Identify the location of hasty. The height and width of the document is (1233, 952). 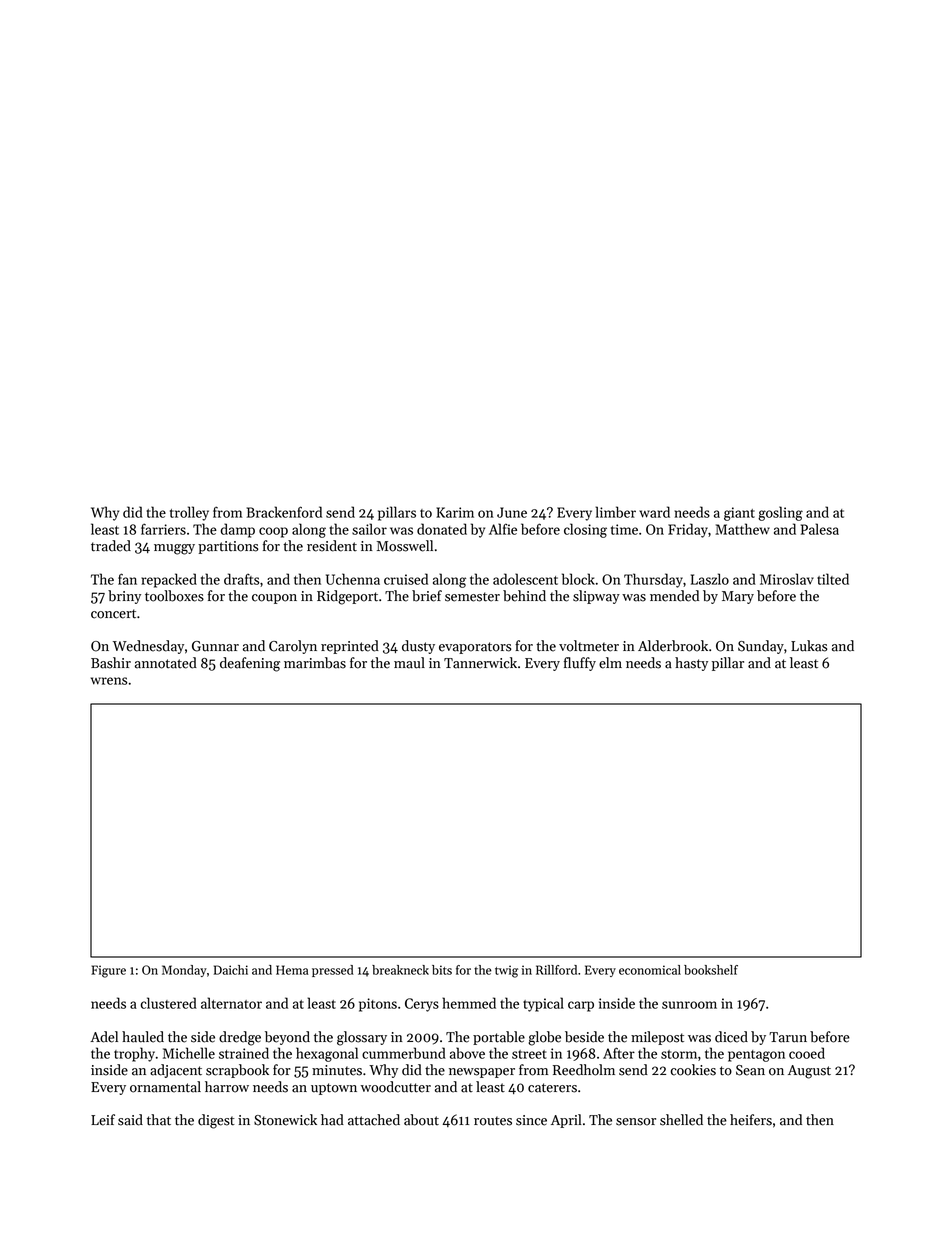
(691, 664).
